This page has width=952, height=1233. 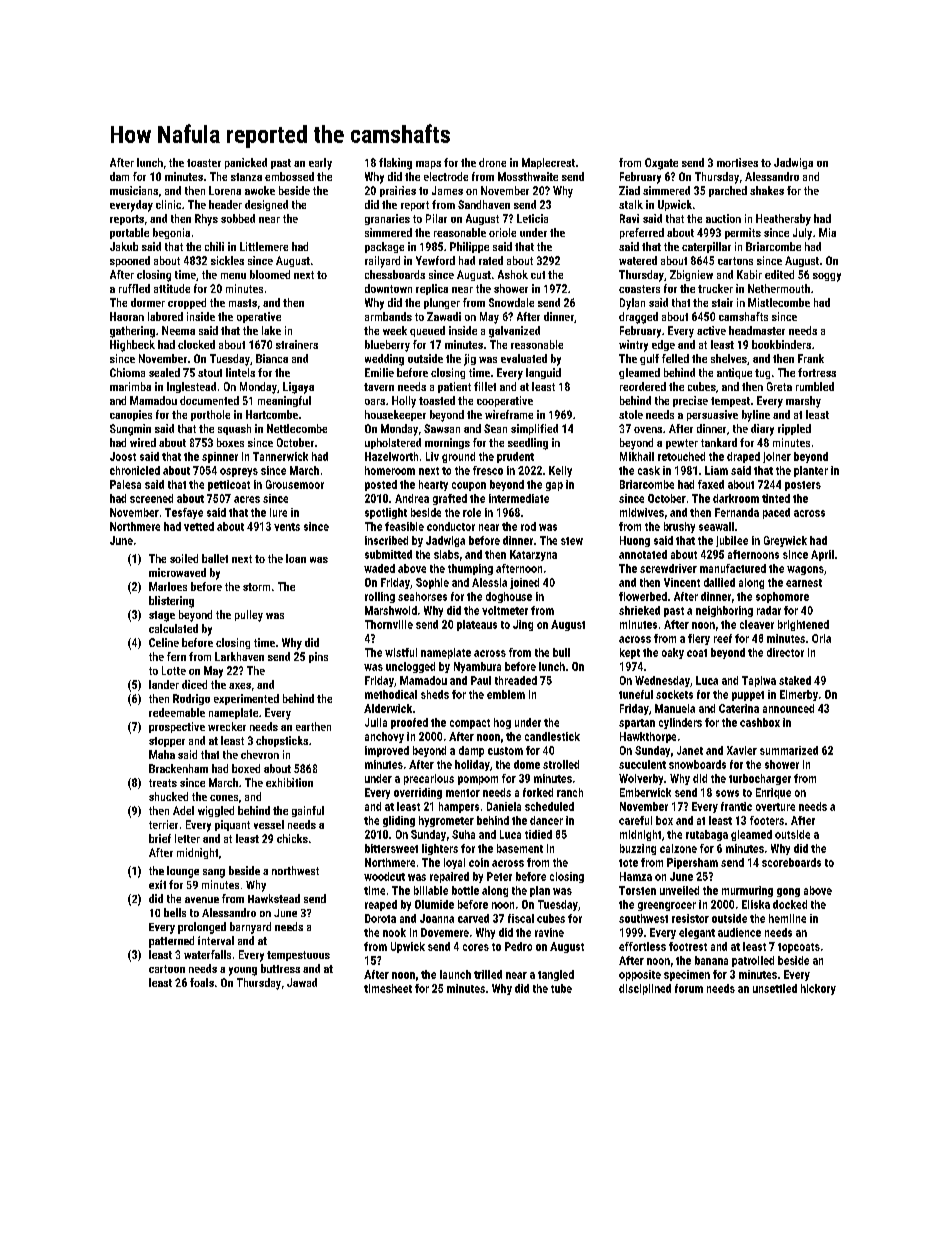 What do you see at coordinates (167, 742) in the page?
I see `stopper` at bounding box center [167, 742].
